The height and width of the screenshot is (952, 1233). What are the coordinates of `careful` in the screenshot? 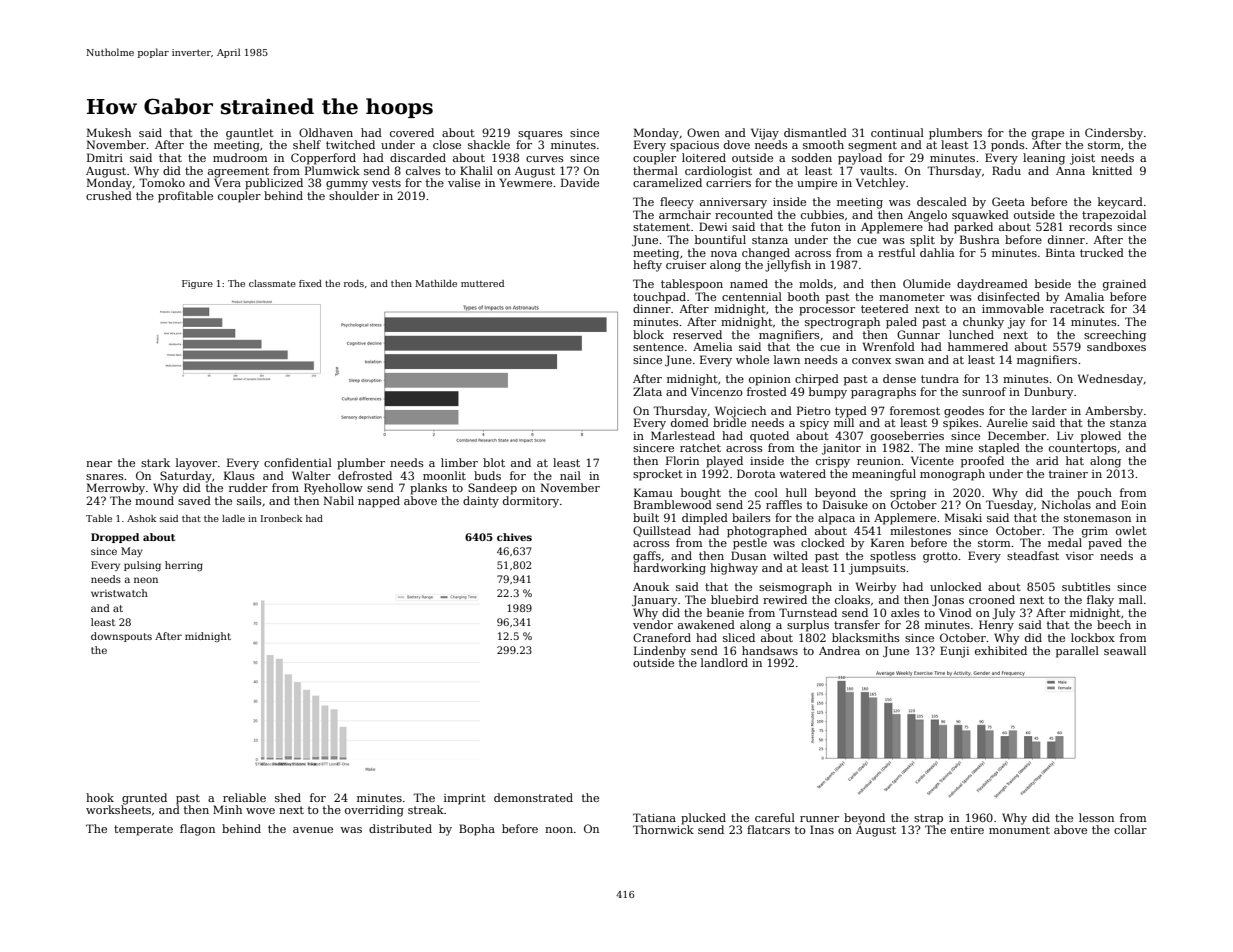 It's located at (775, 817).
